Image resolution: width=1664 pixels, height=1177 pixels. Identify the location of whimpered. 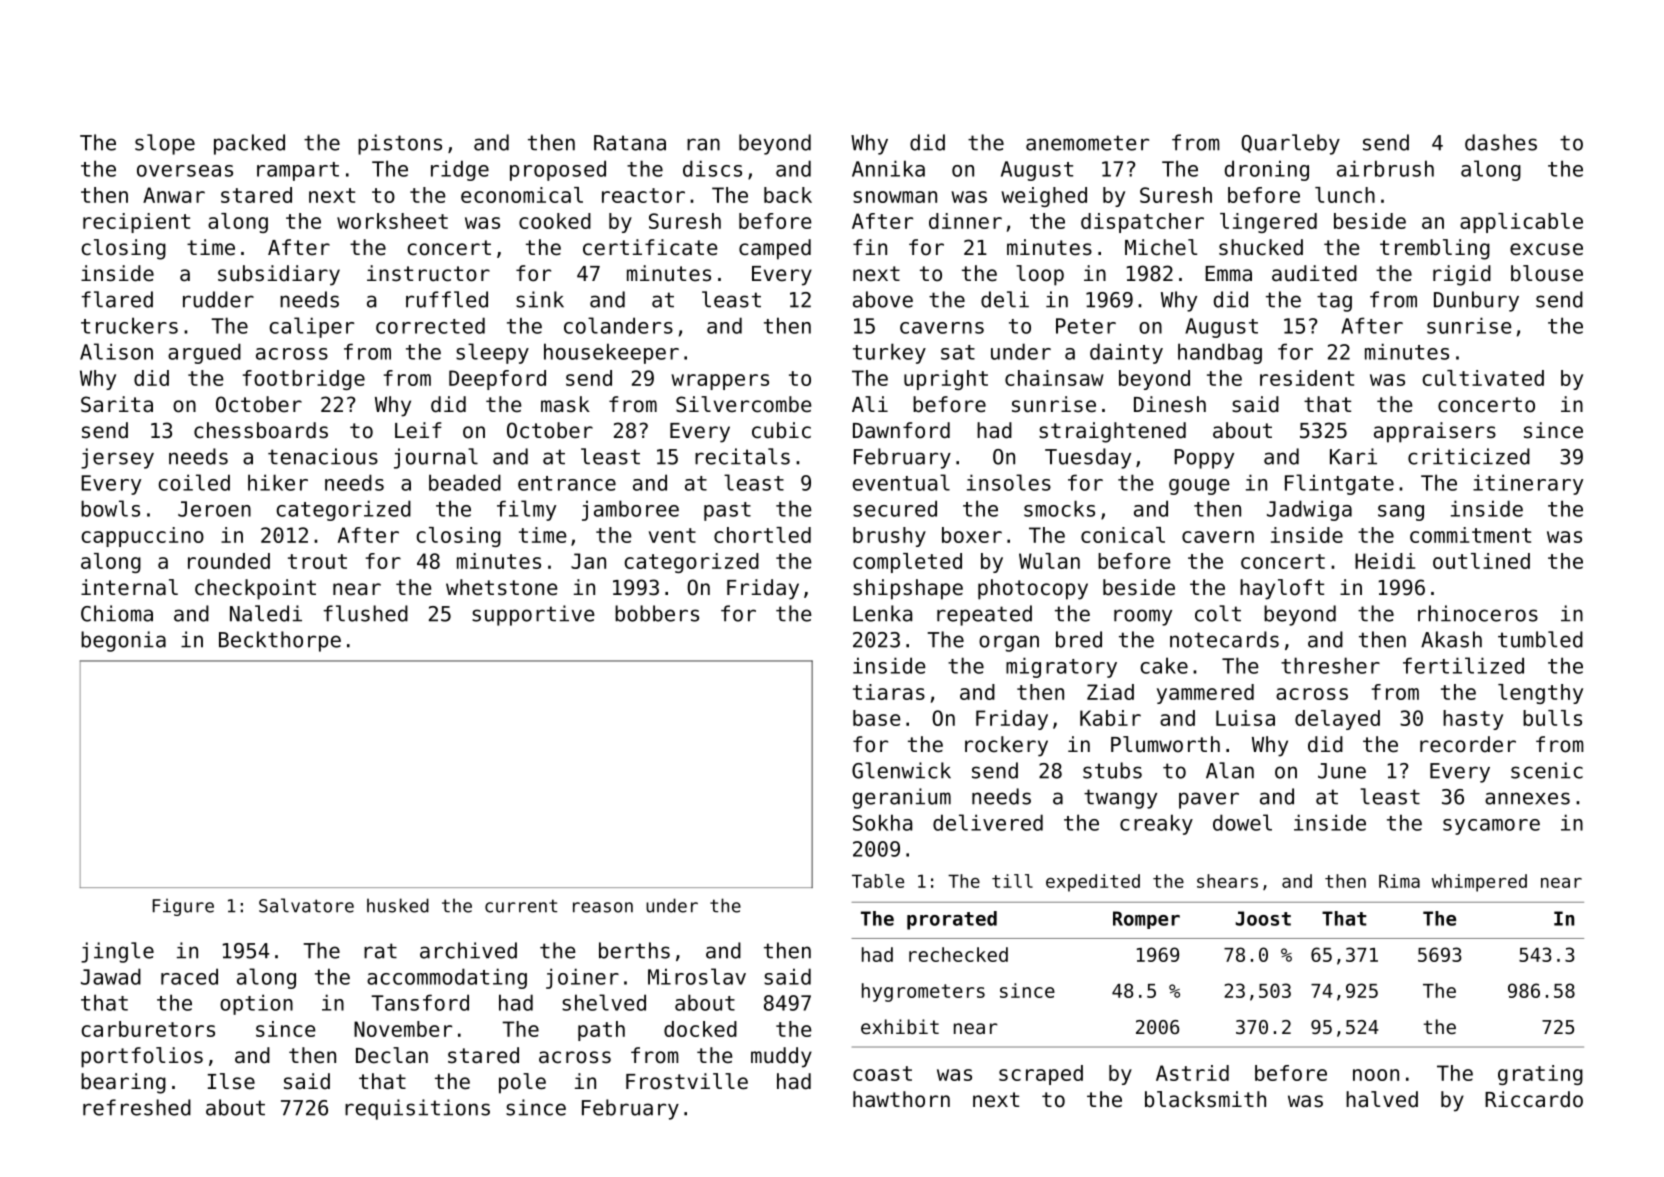
(1479, 883).
